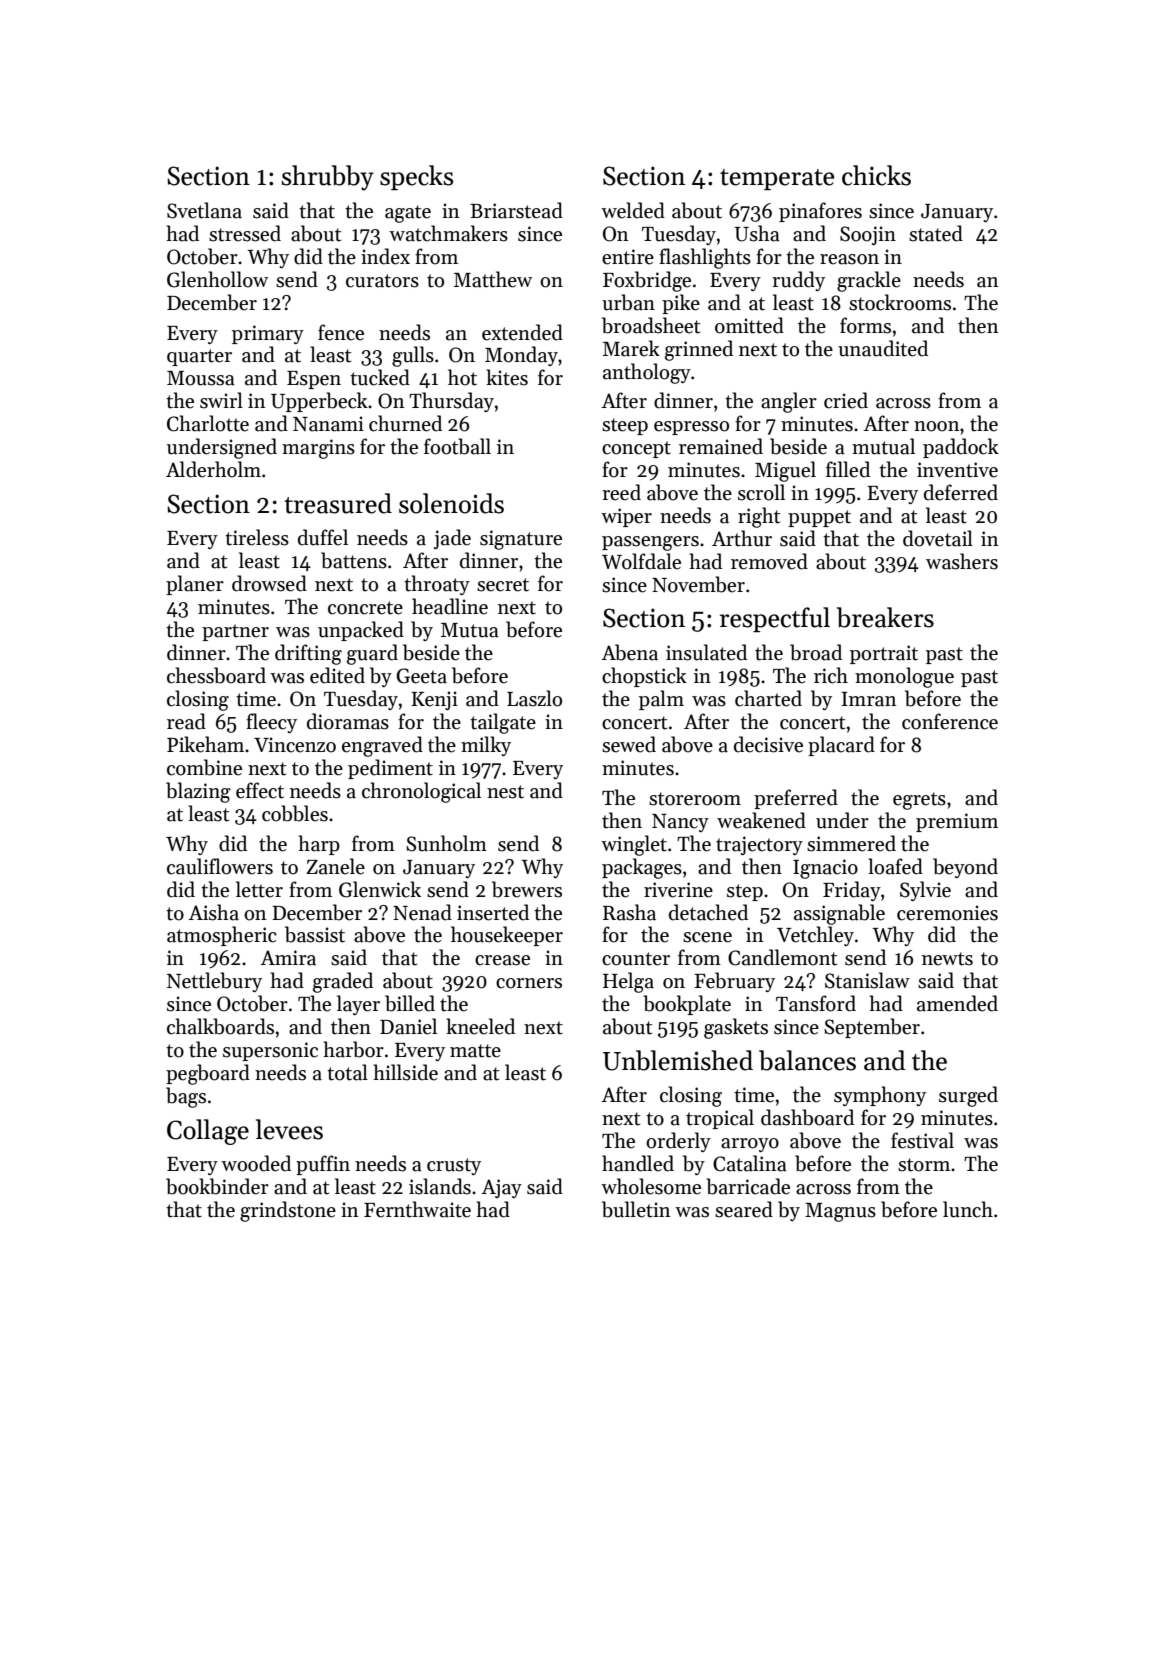 The image size is (1165, 1654). Describe the element at coordinates (220, 866) in the screenshot. I see `cauliflowers` at that location.
